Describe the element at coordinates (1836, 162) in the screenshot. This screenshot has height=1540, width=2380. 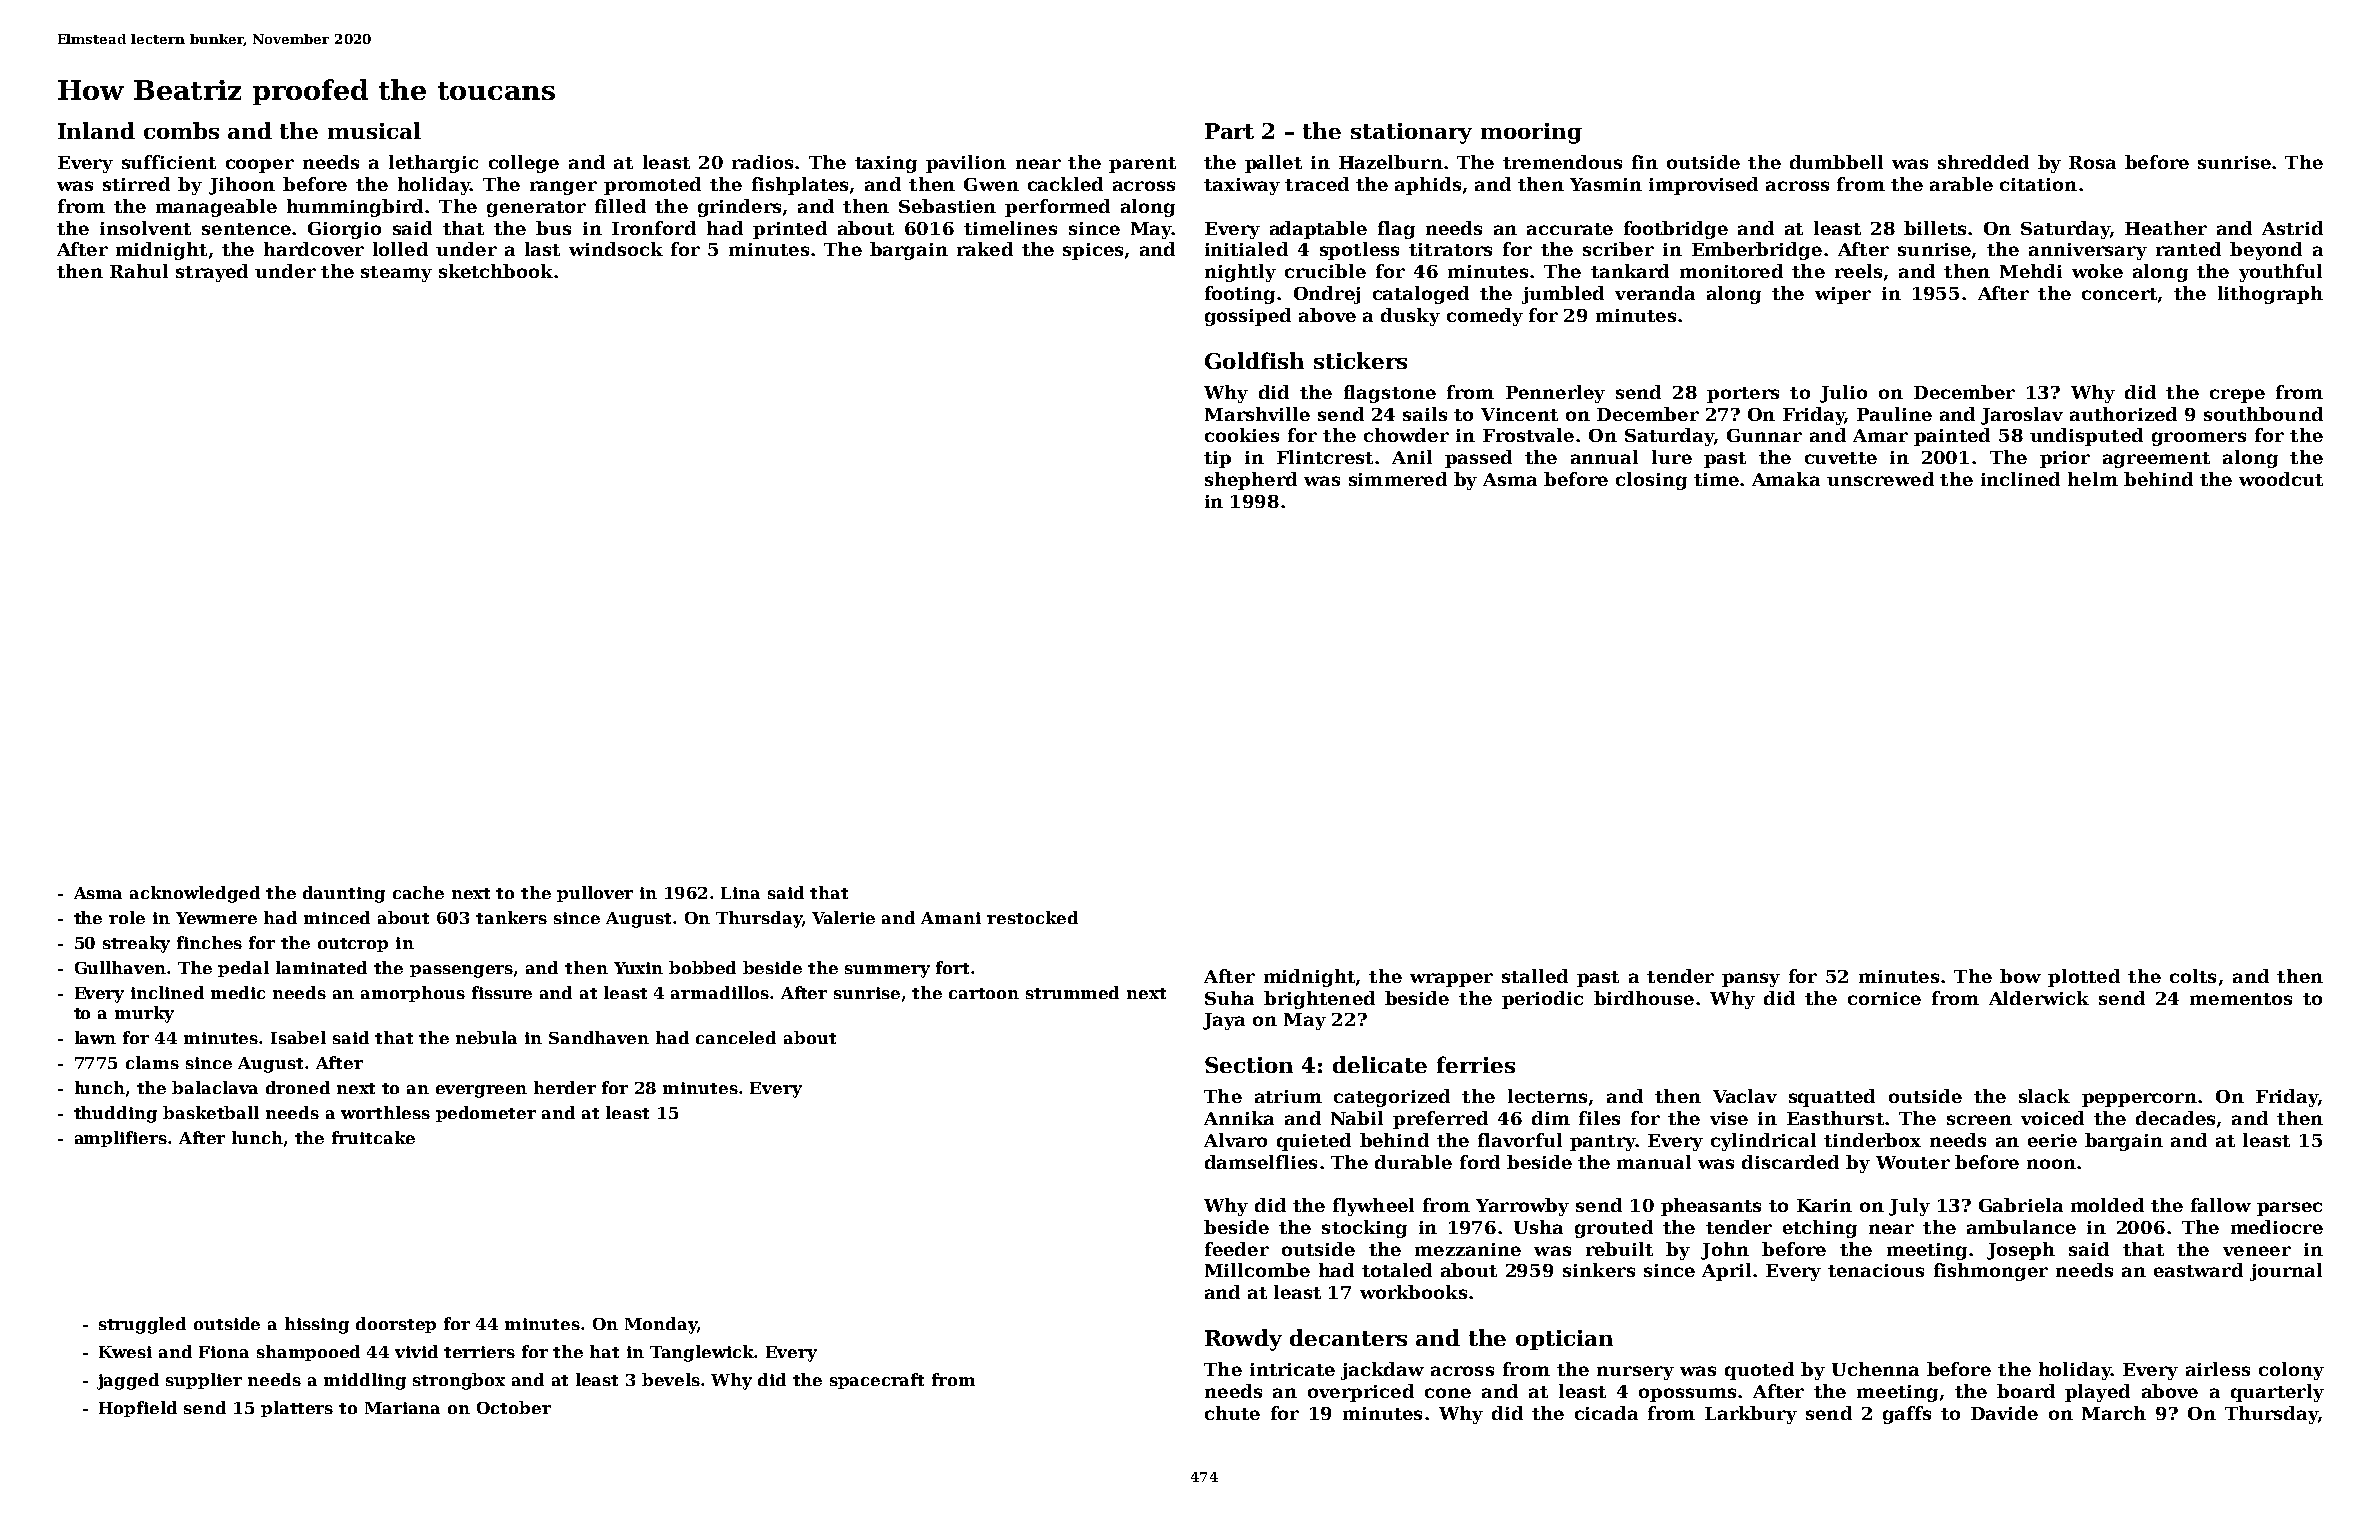
I see `dumbbell` at that location.
